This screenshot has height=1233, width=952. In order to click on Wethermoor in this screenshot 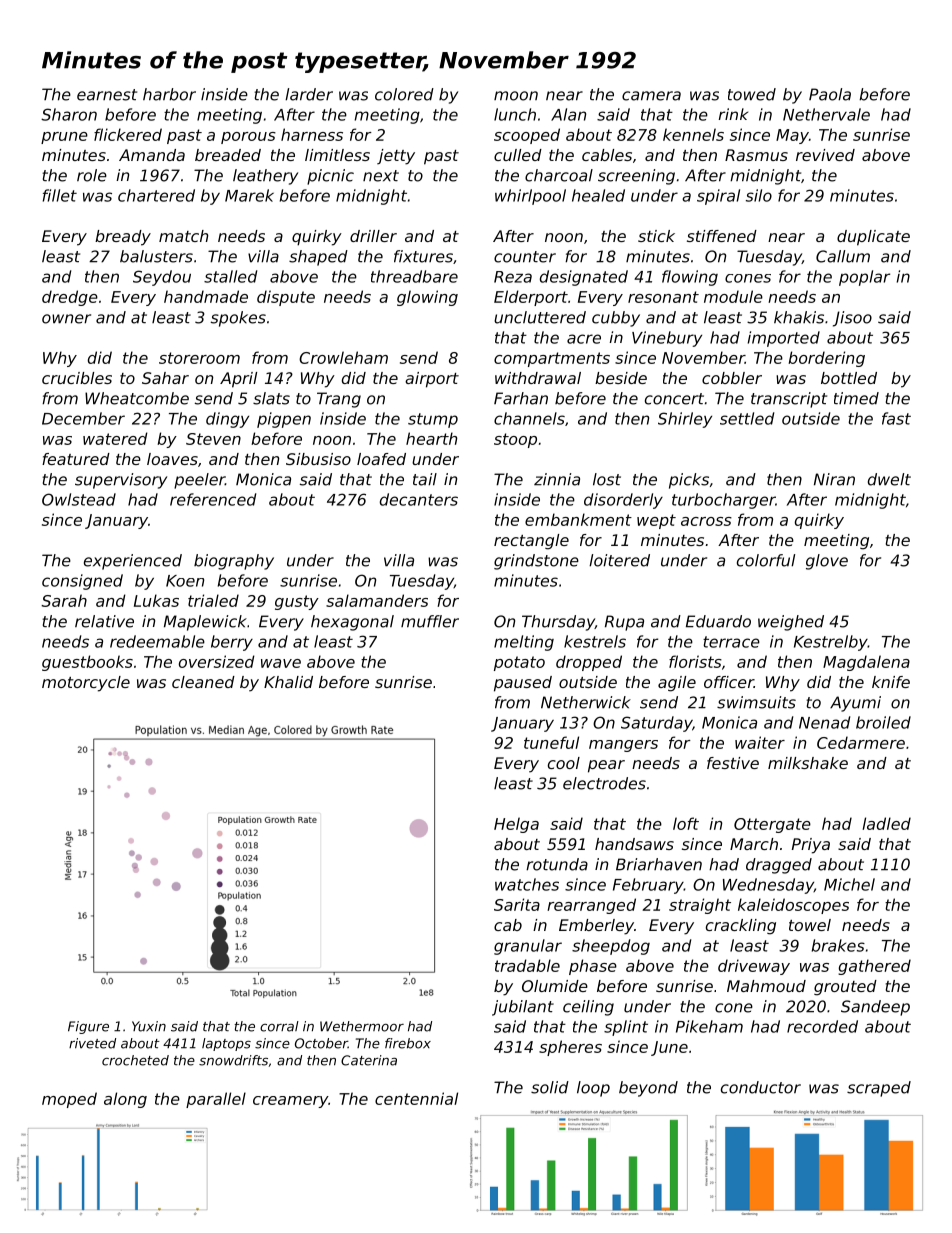, I will do `click(362, 1026)`.
